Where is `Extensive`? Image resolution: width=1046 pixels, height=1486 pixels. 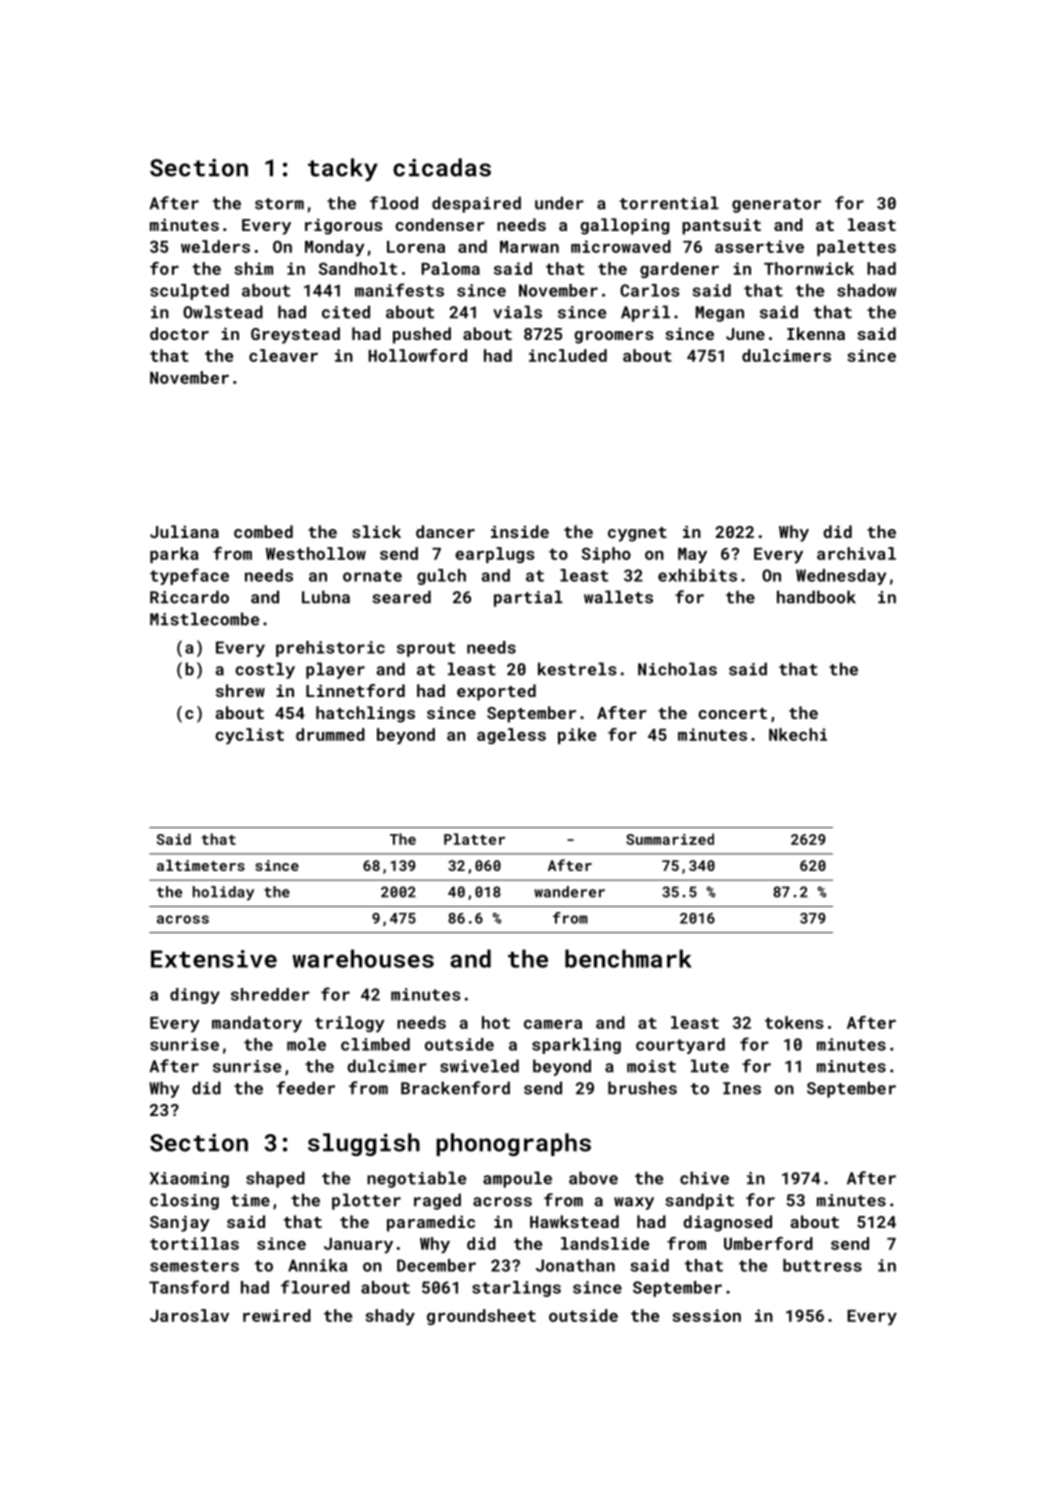
Extensive is located at coordinates (214, 959).
